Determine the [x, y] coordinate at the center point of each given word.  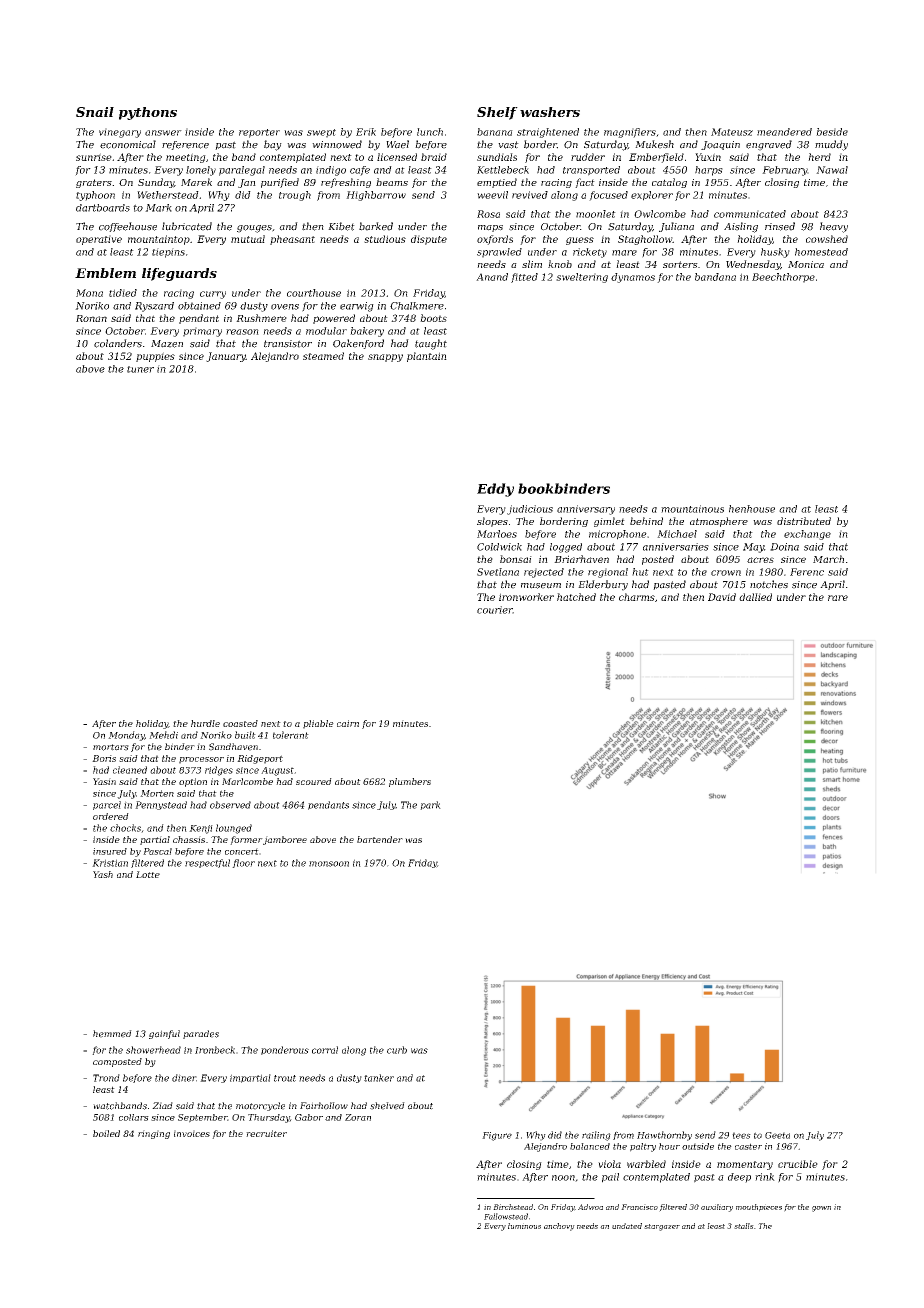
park [430, 805]
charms [637, 597]
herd [819, 157]
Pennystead [161, 805]
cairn [348, 723]
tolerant [291, 735]
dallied [755, 597]
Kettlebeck [503, 170]
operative [99, 240]
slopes [492, 522]
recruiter [266, 1133]
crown [726, 573]
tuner [140, 369]
